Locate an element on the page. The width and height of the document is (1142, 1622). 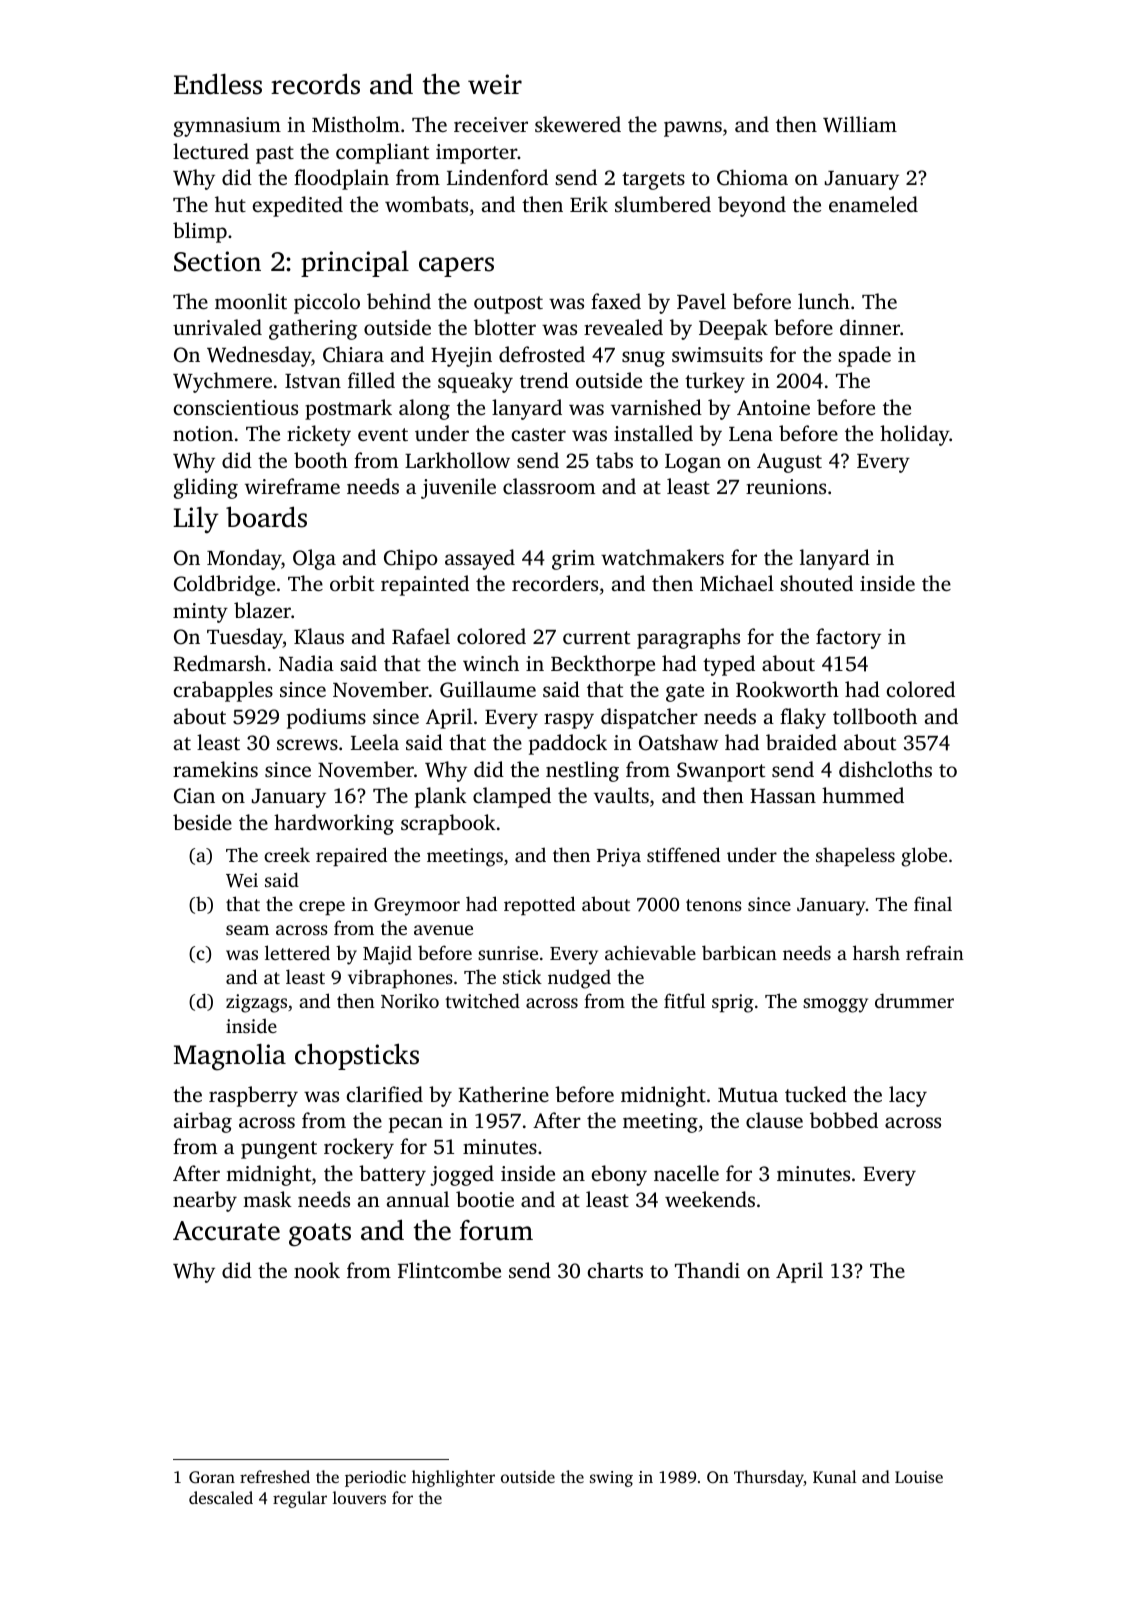
records is located at coordinates (315, 84).
